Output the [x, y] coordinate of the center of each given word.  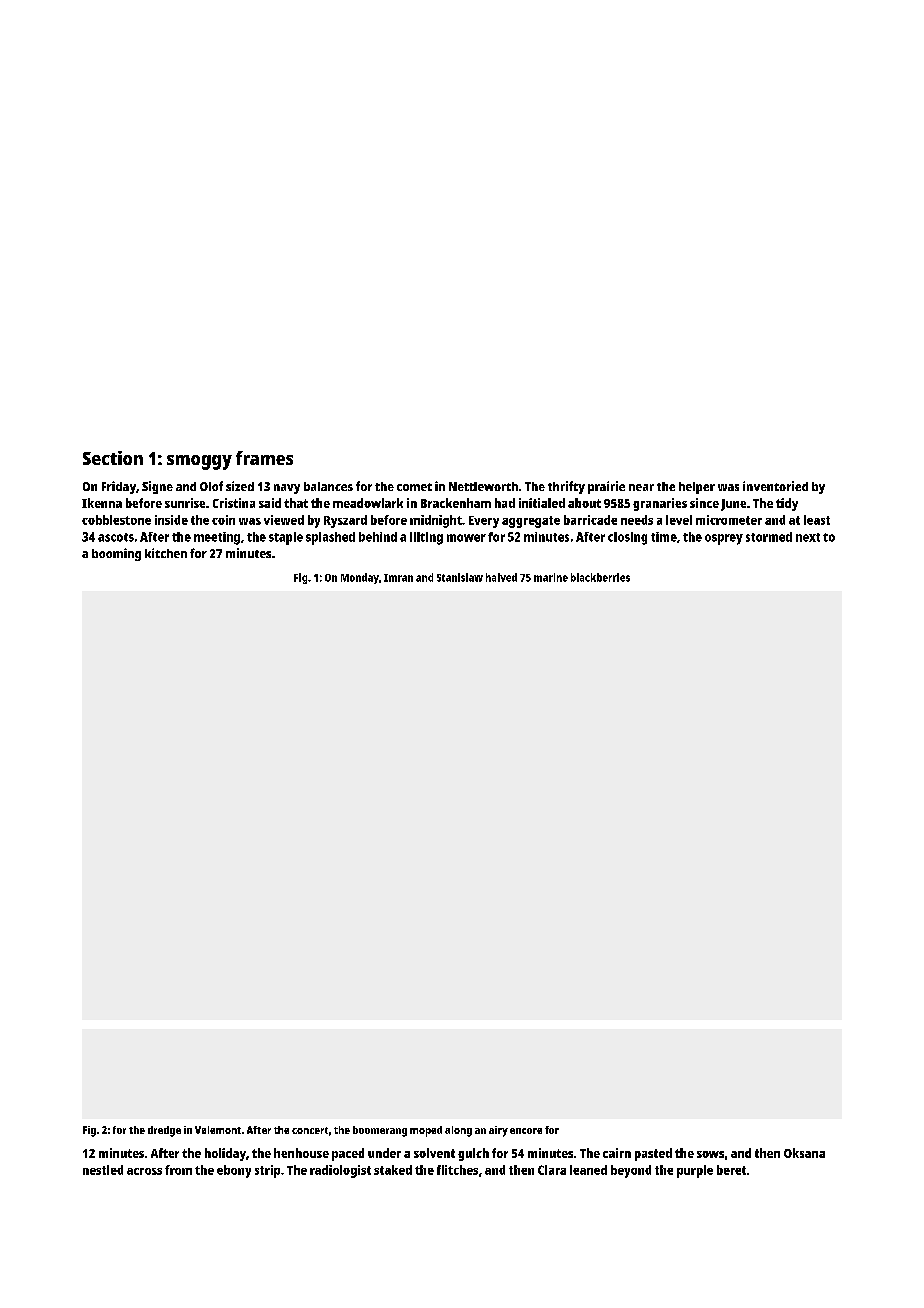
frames [264, 458]
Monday [360, 578]
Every [484, 522]
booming [116, 554]
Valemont [218, 1130]
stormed [769, 537]
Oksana [804, 1153]
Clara [552, 1170]
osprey [724, 539]
